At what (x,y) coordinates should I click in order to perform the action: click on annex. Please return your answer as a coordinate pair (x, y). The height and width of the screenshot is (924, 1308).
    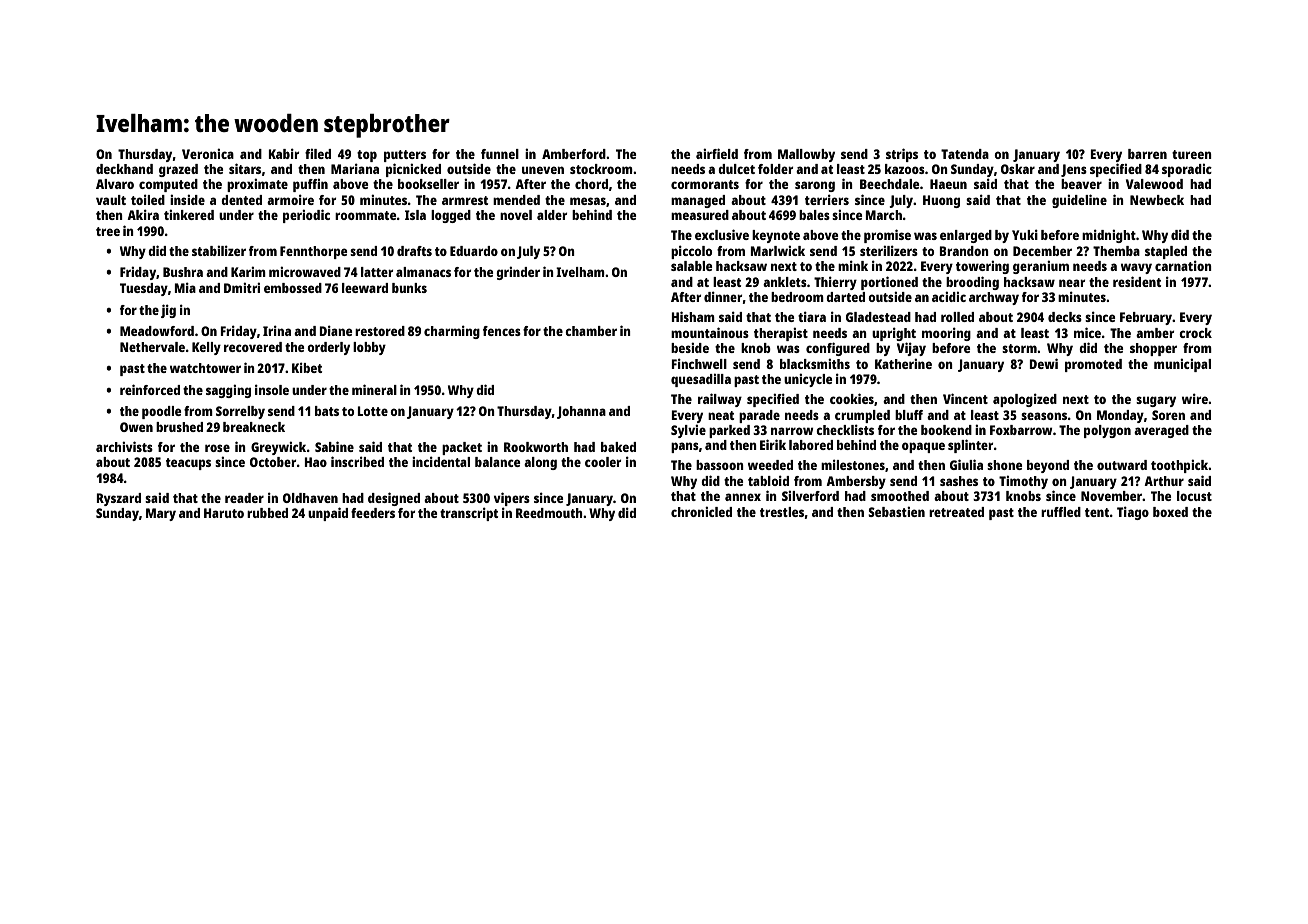
    Looking at the image, I should click on (743, 497).
